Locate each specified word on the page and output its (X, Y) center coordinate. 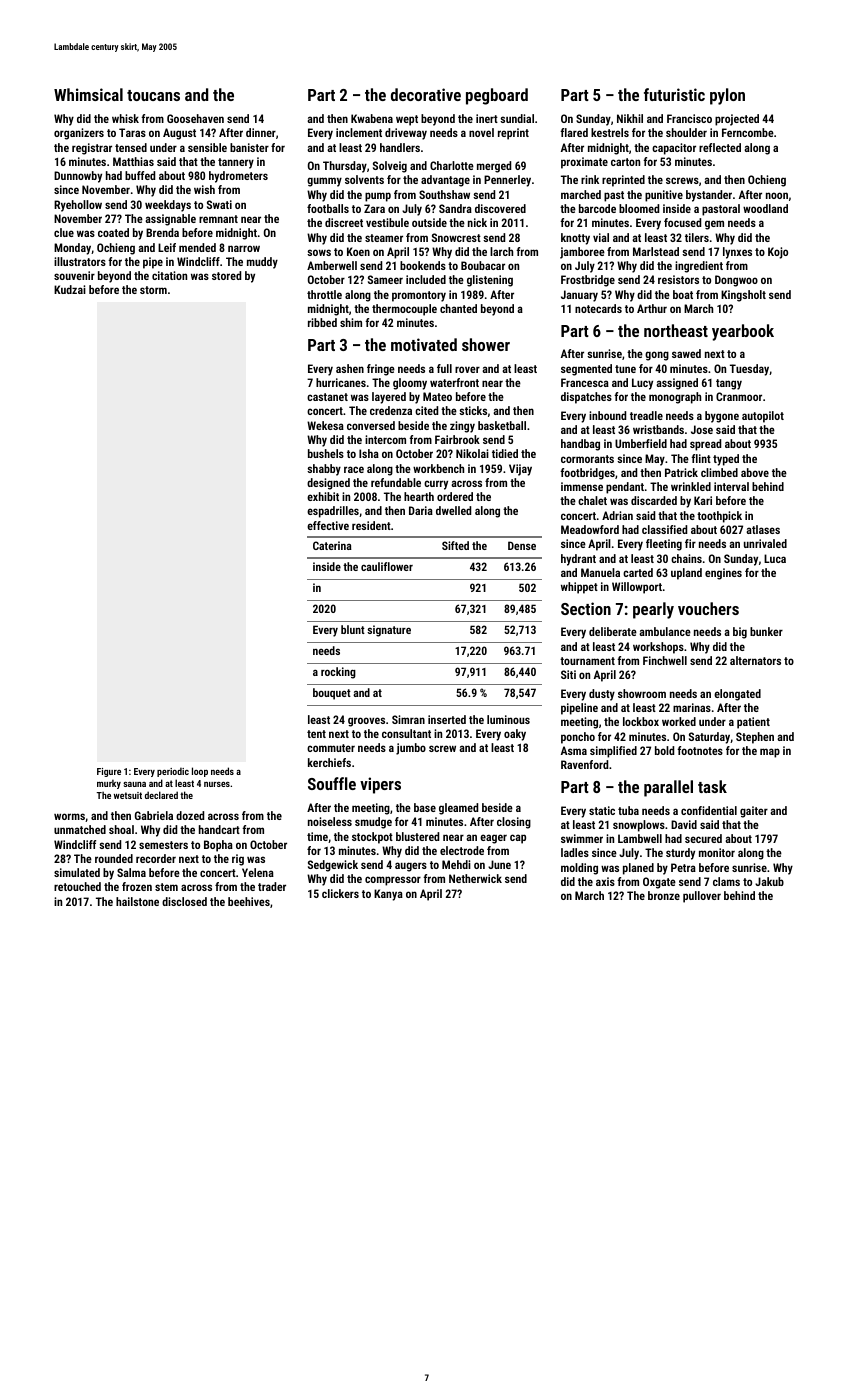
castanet (327, 397)
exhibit (323, 496)
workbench (438, 468)
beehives (249, 901)
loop (200, 772)
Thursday (345, 167)
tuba (628, 810)
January (579, 296)
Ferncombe (748, 132)
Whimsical (88, 94)
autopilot (763, 417)
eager (493, 839)
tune (625, 369)
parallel (668, 788)
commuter (331, 748)
